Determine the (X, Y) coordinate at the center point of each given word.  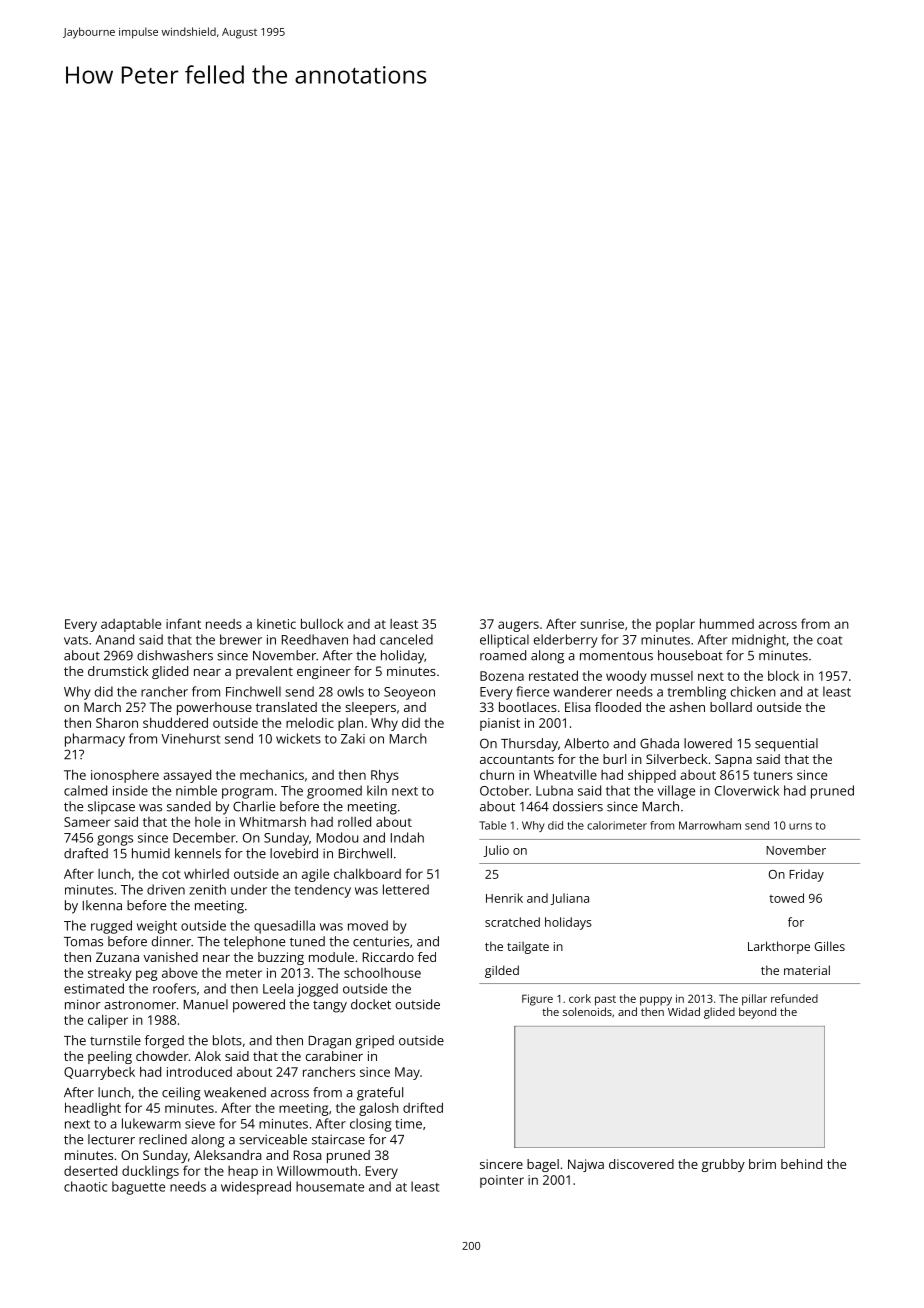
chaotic (85, 1186)
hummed (727, 623)
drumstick (118, 671)
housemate (330, 1186)
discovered (641, 1164)
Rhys (385, 776)
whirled (206, 874)
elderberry (566, 641)
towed (786, 898)
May (407, 1073)
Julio (496, 851)
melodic (310, 722)
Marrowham (710, 825)
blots (227, 1040)
